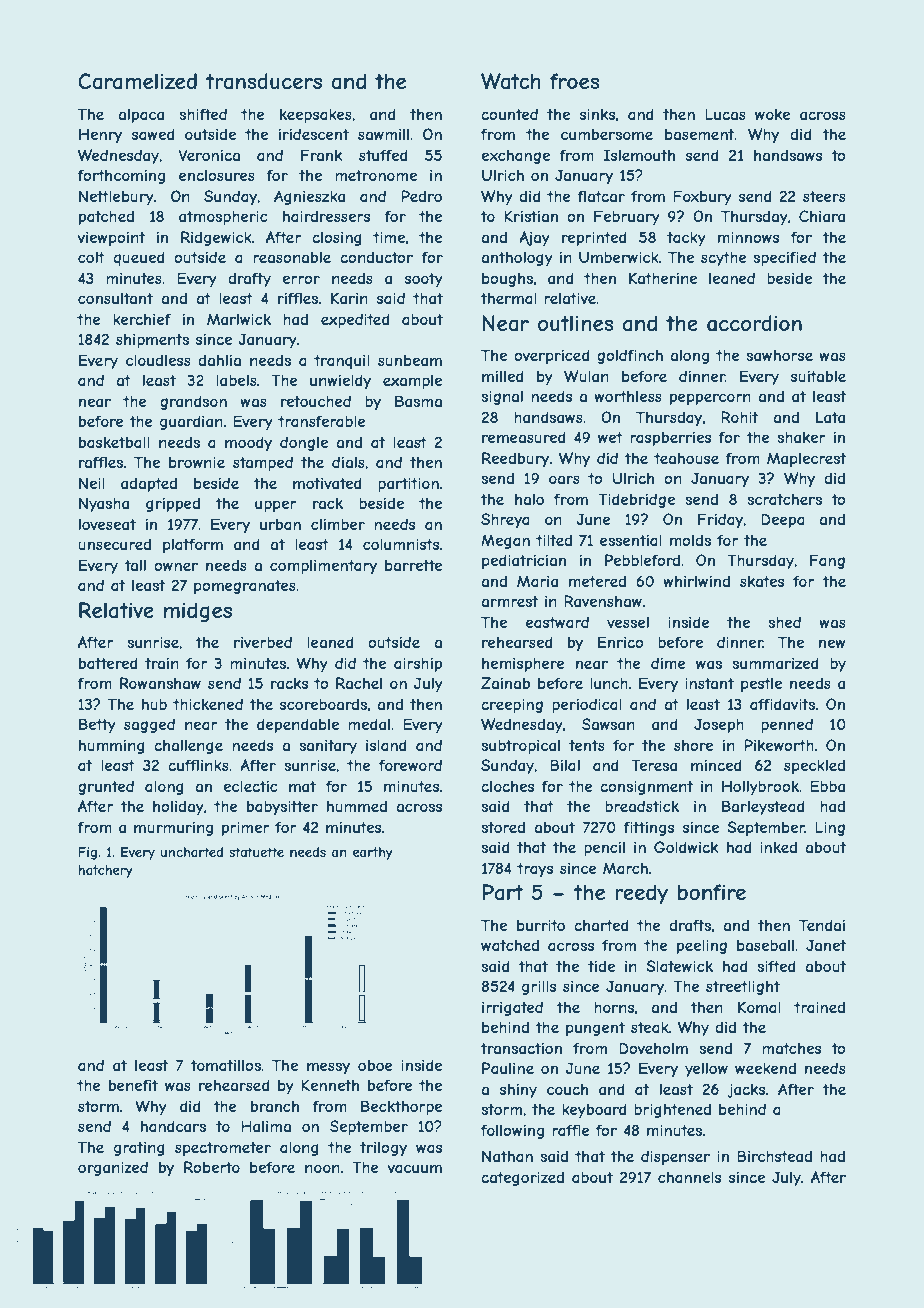 This page has height=1308, width=924. Describe the element at coordinates (359, 683) in the page. I see `Rachel` at that location.
